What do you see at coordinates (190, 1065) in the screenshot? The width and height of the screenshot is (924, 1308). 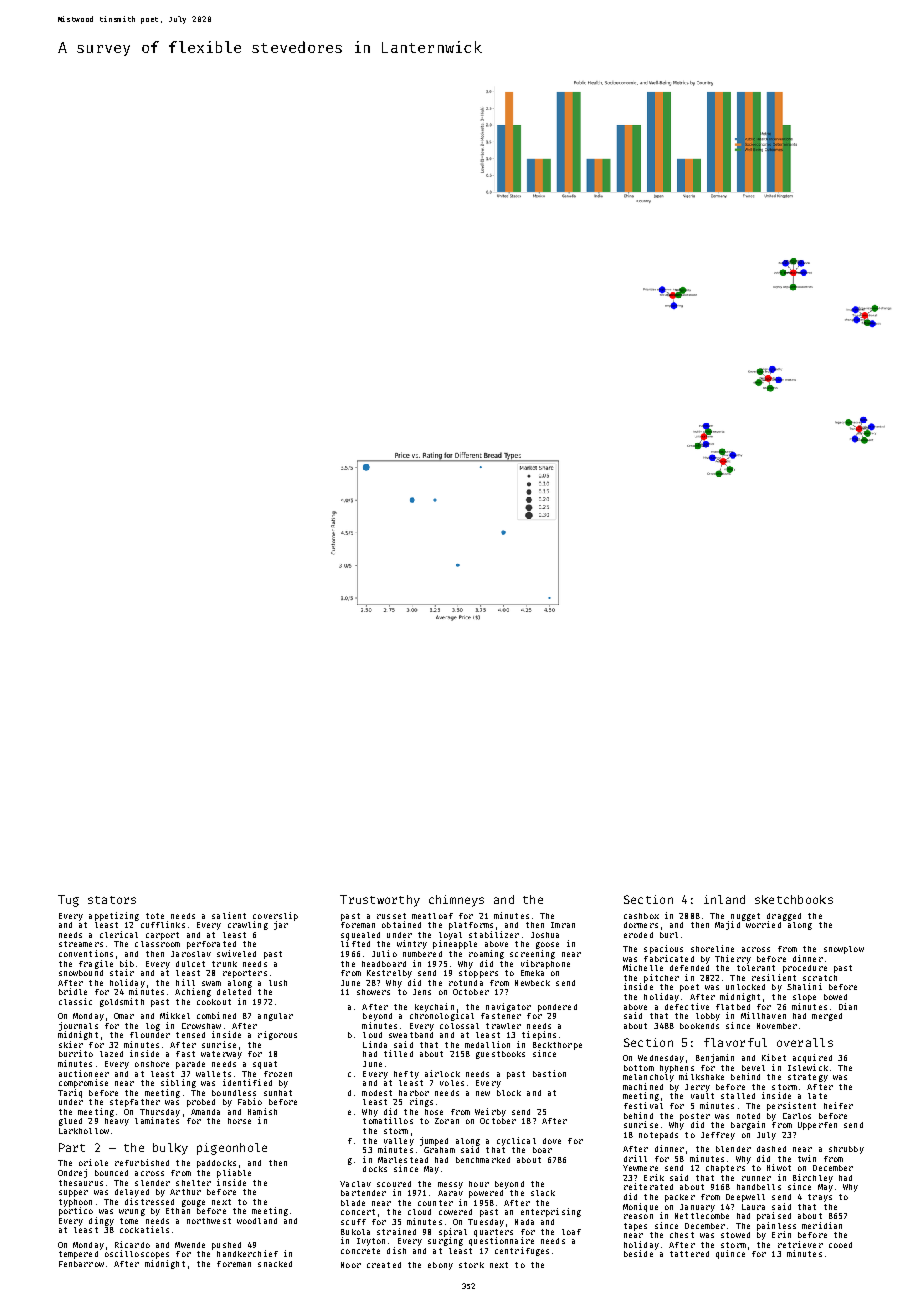 I see `parade` at bounding box center [190, 1065].
